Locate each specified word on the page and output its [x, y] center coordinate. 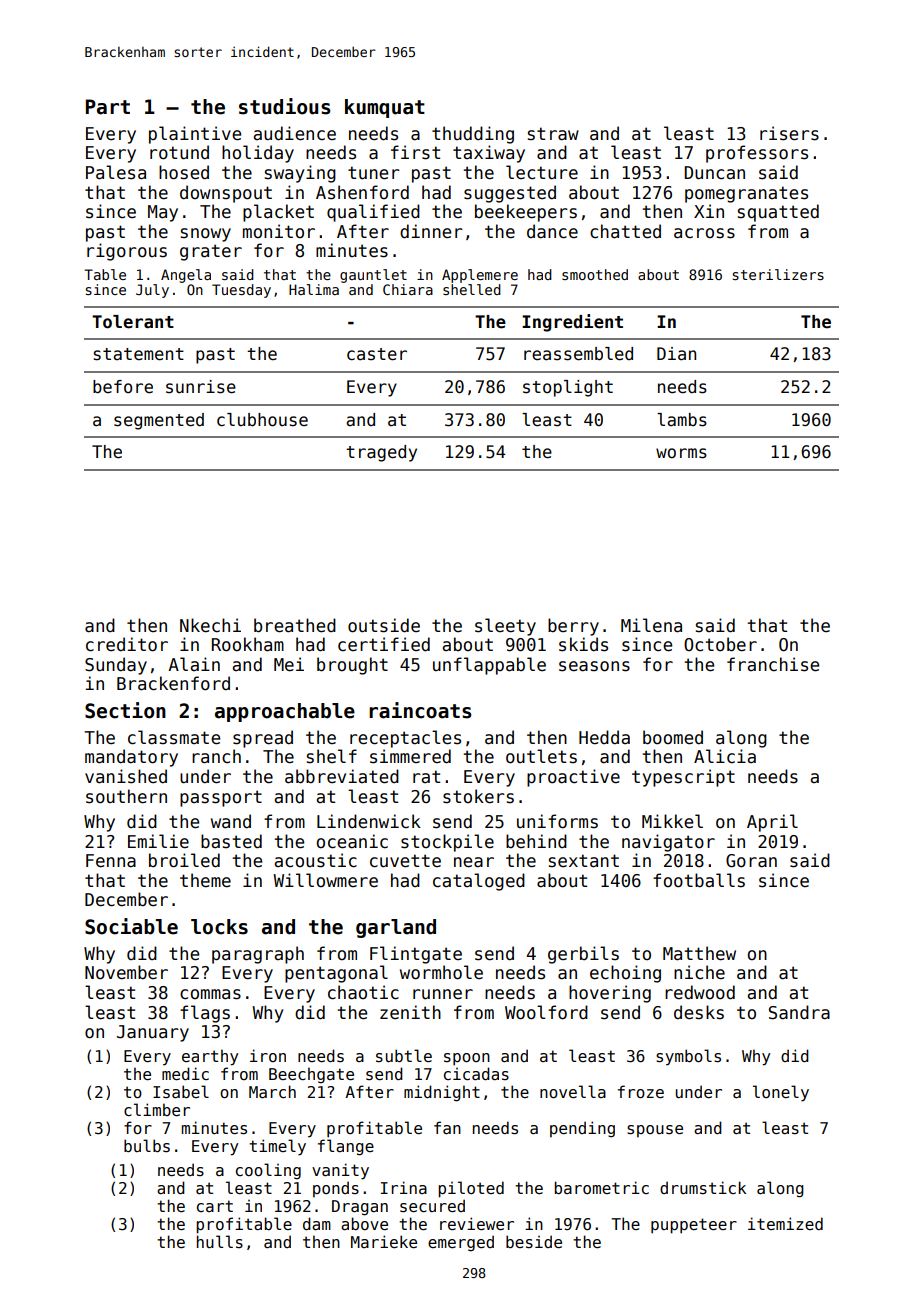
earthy [210, 1057]
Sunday [116, 666]
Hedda [604, 737]
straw [553, 134]
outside [384, 625]
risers [789, 133]
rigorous [127, 252]
